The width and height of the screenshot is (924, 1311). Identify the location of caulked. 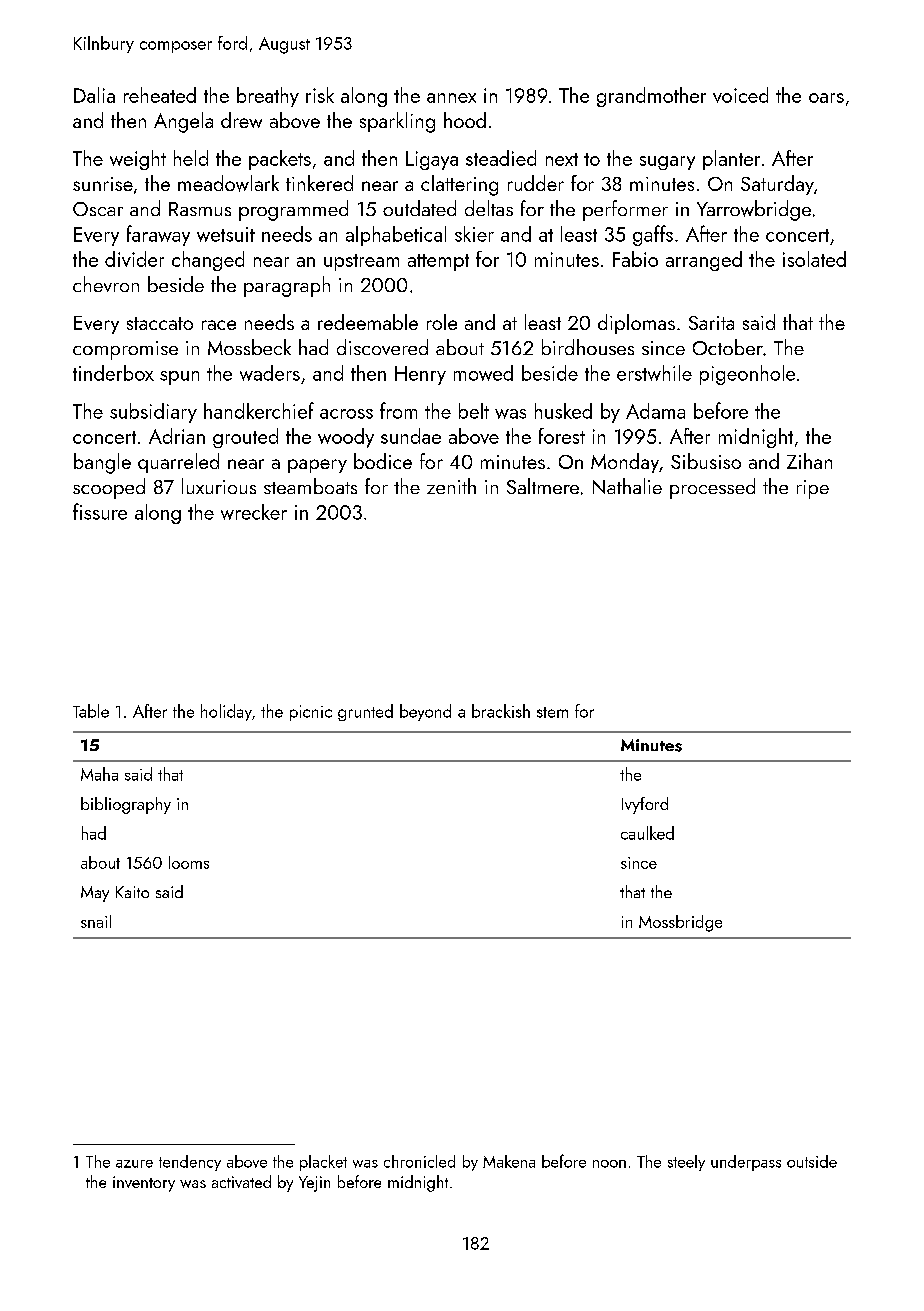
(647, 833).
